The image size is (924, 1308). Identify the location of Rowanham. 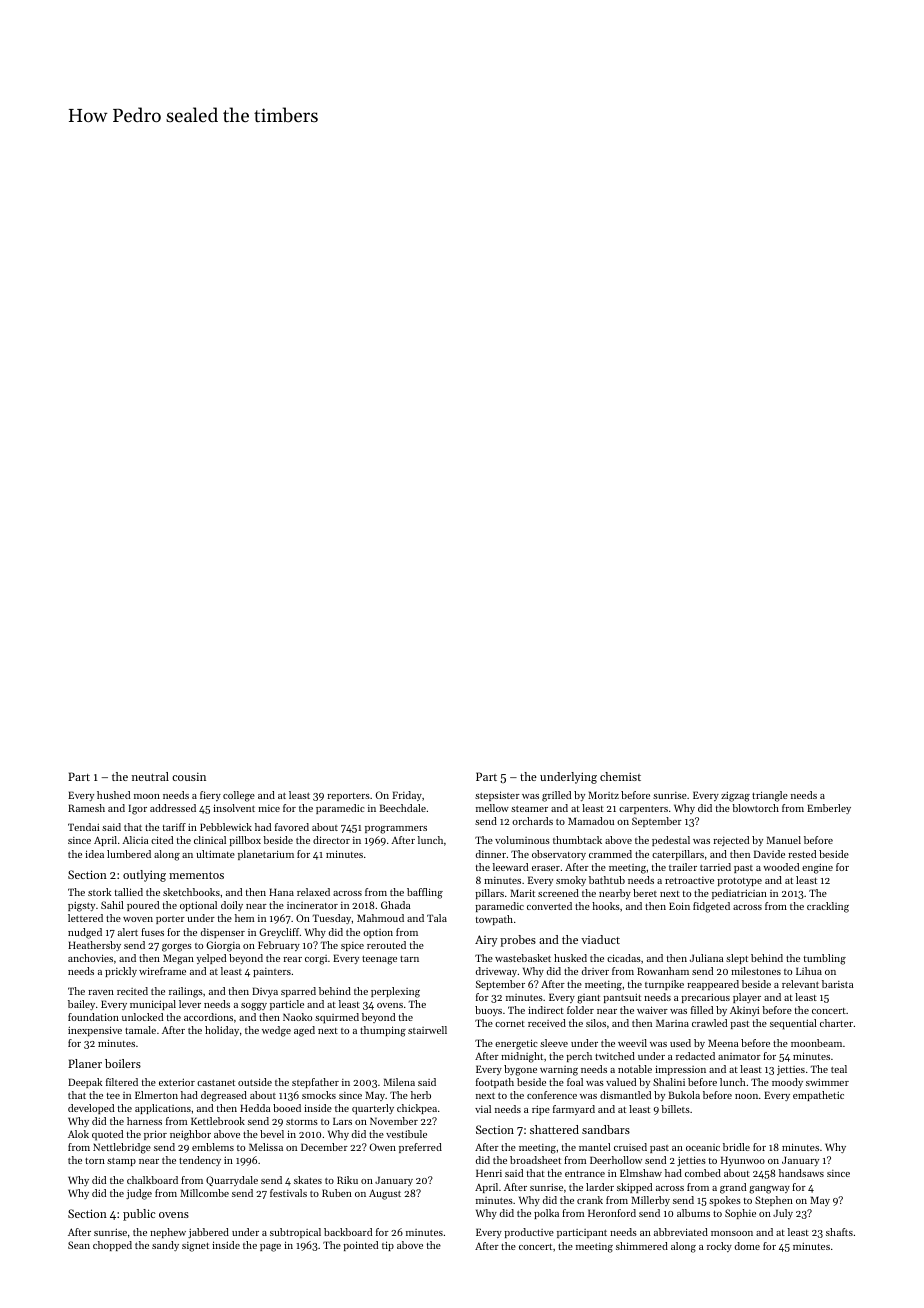
(663, 971).
